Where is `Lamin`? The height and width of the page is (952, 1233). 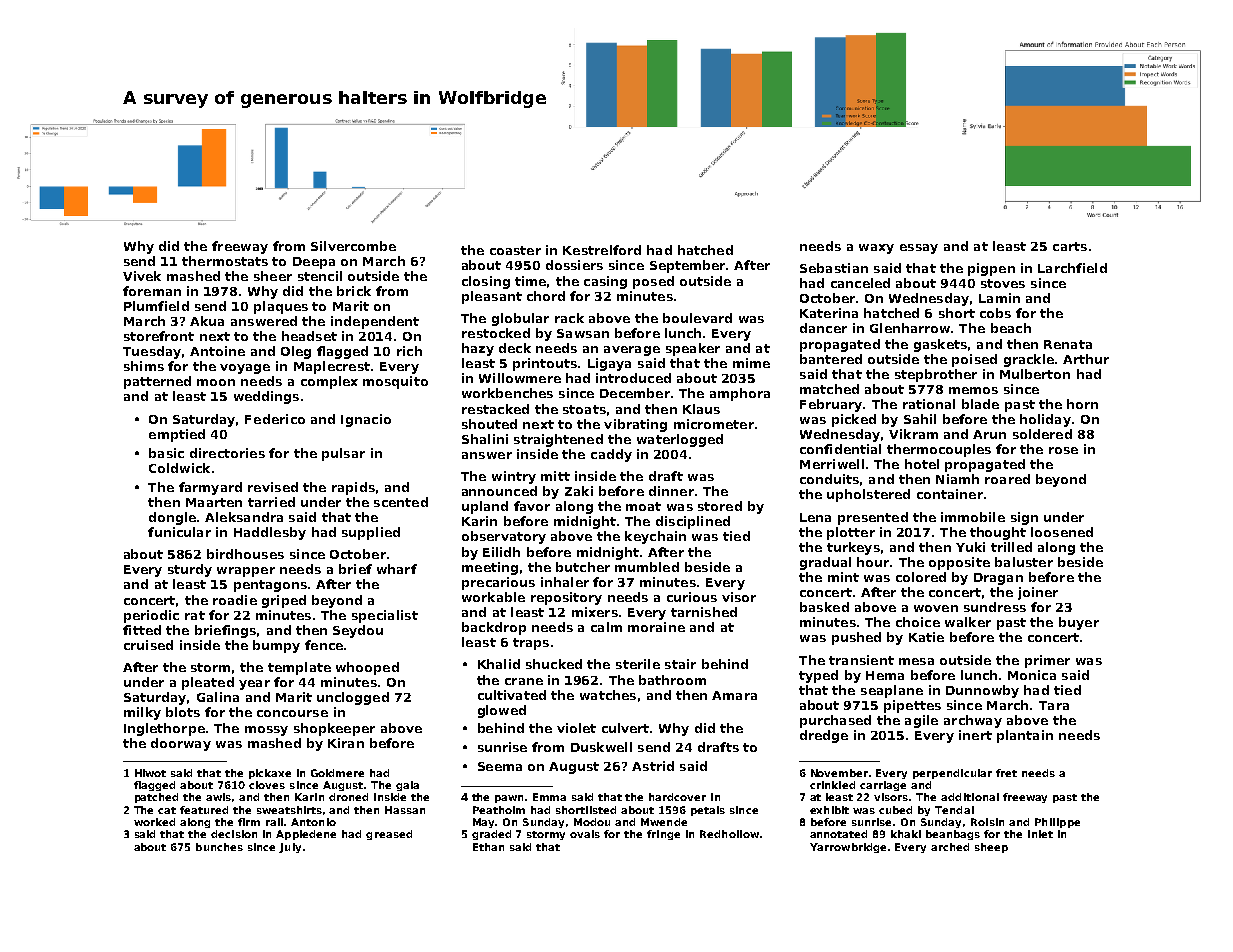
Lamin is located at coordinates (999, 298).
